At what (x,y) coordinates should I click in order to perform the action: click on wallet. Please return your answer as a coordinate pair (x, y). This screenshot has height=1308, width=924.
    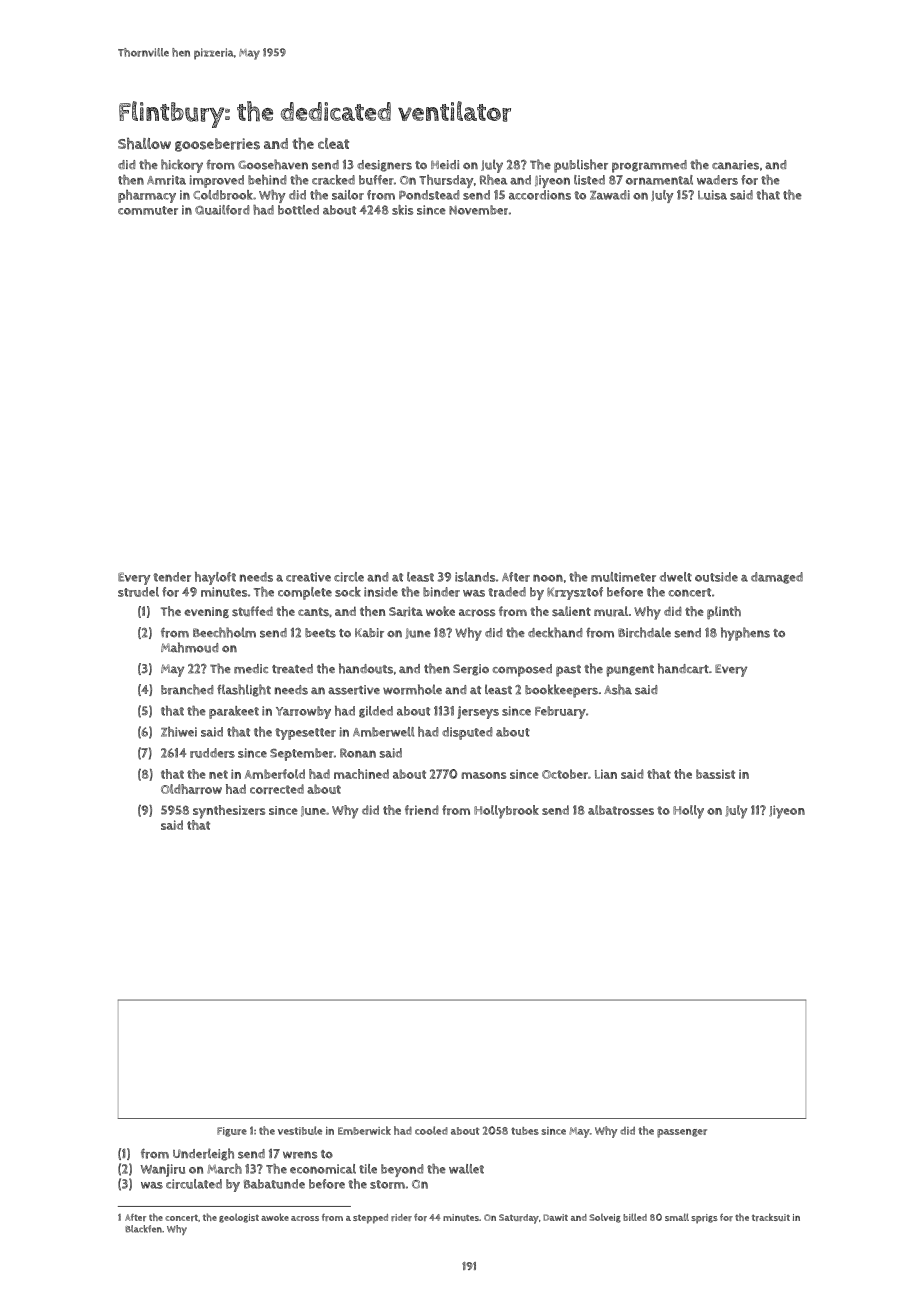
    Looking at the image, I should click on (466, 1169).
